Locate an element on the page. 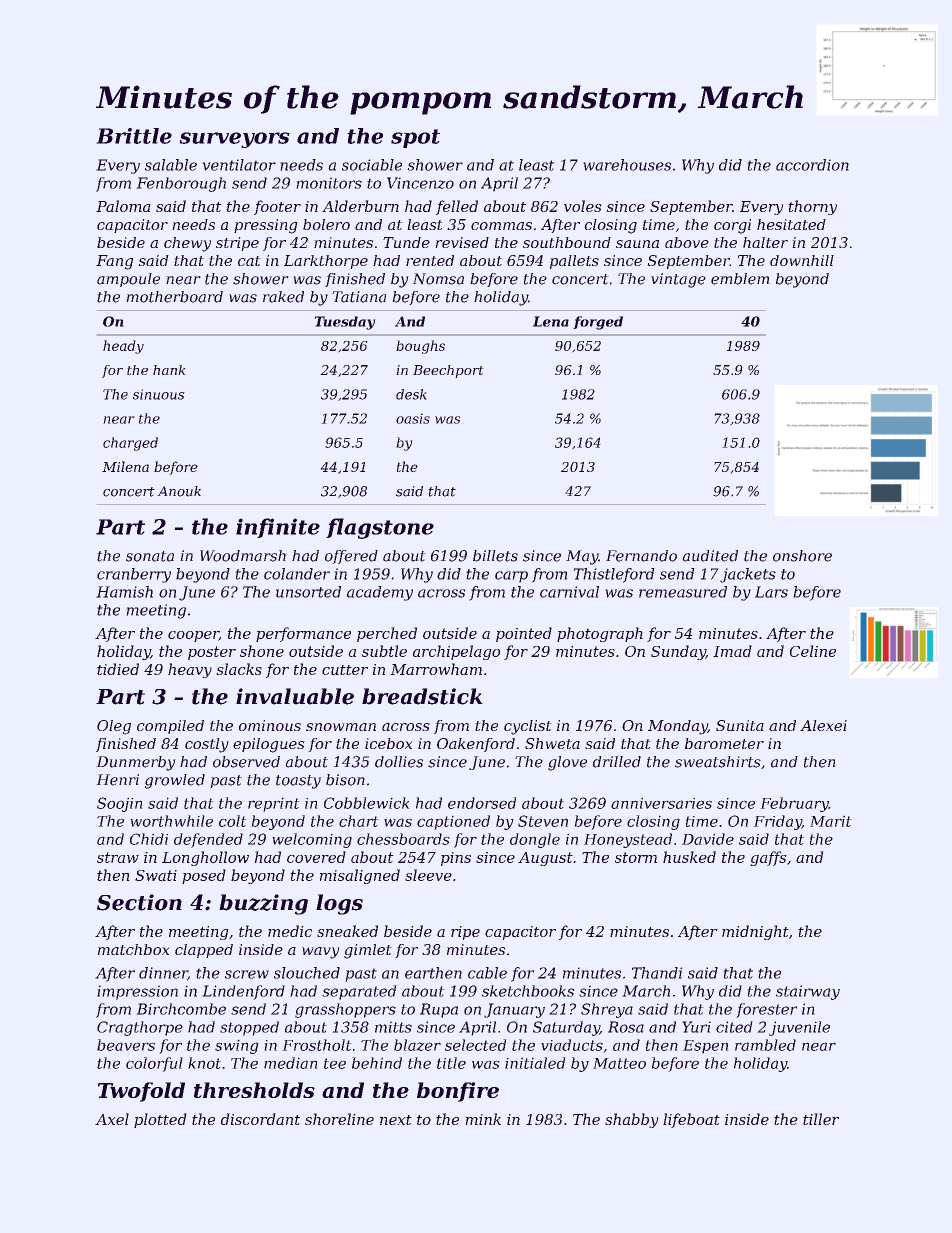 The height and width of the document is (1233, 952). Longhollow is located at coordinates (205, 858).
